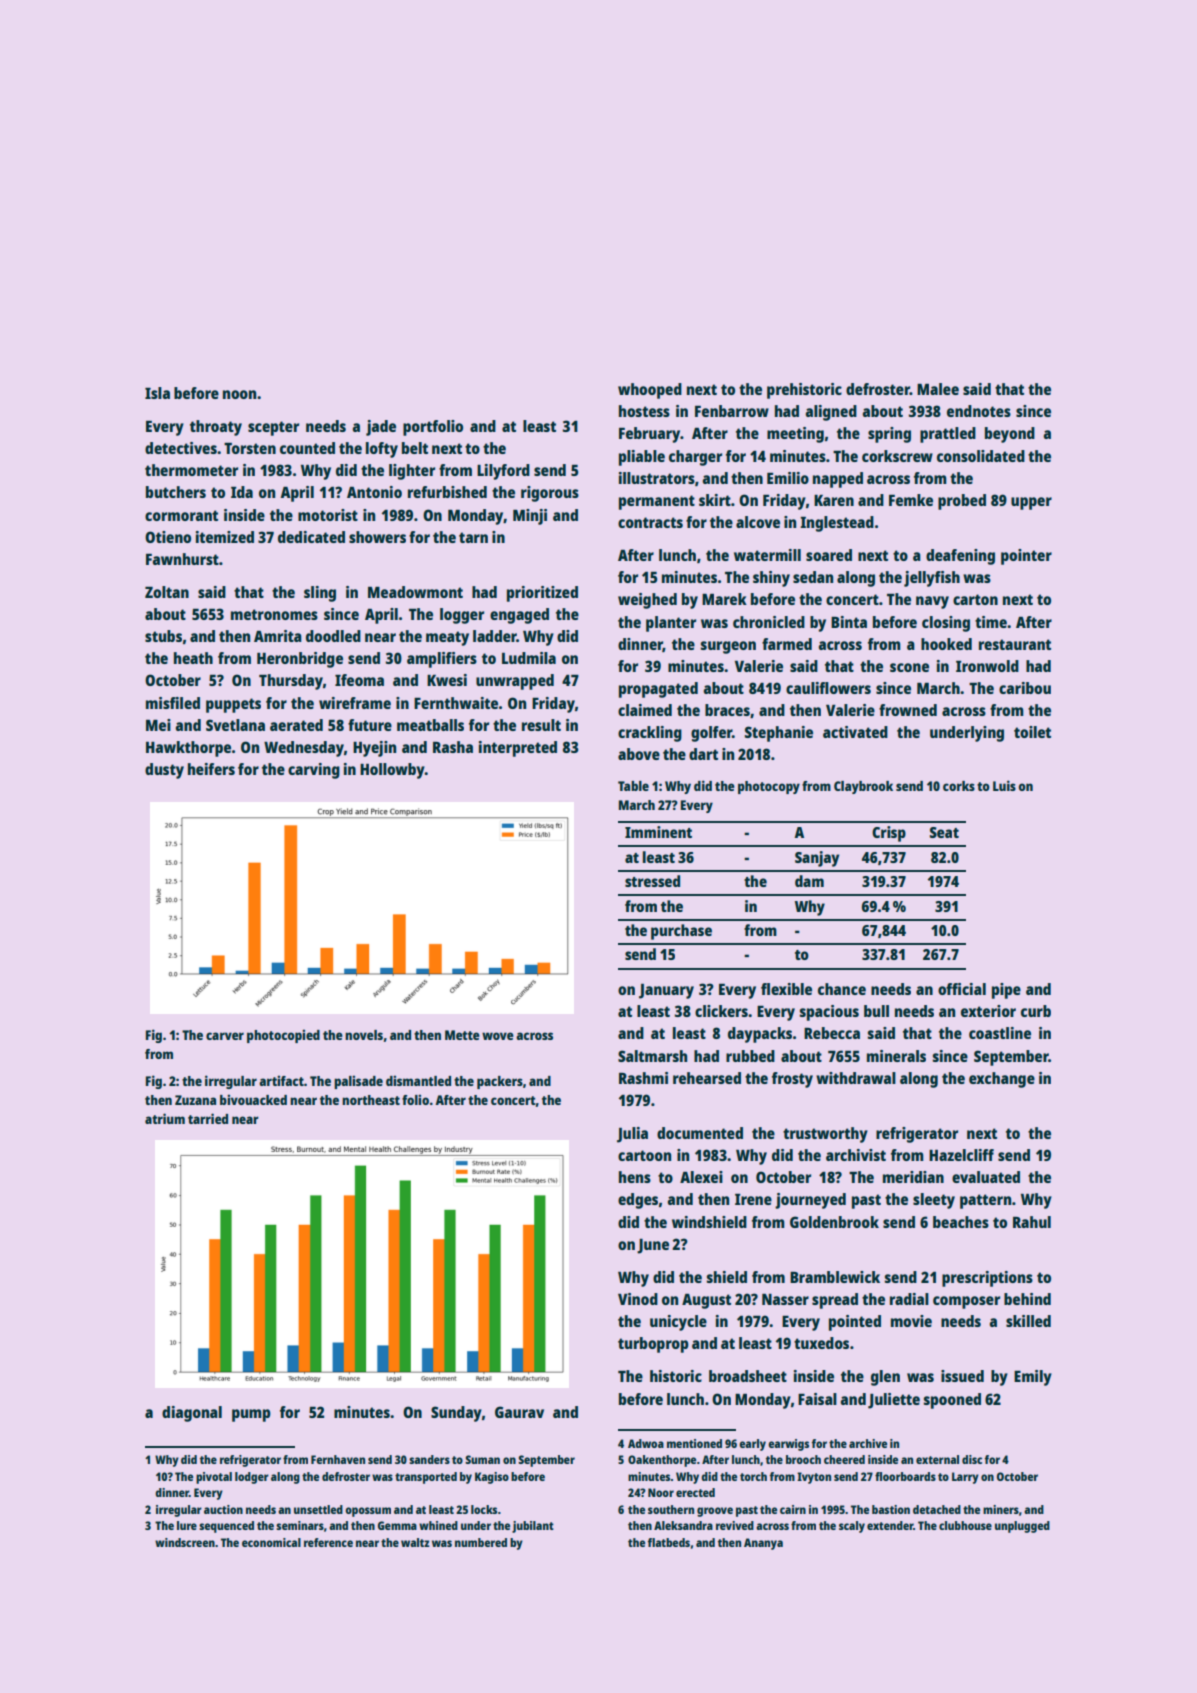  Describe the element at coordinates (938, 389) in the document. I see `Malee` at that location.
